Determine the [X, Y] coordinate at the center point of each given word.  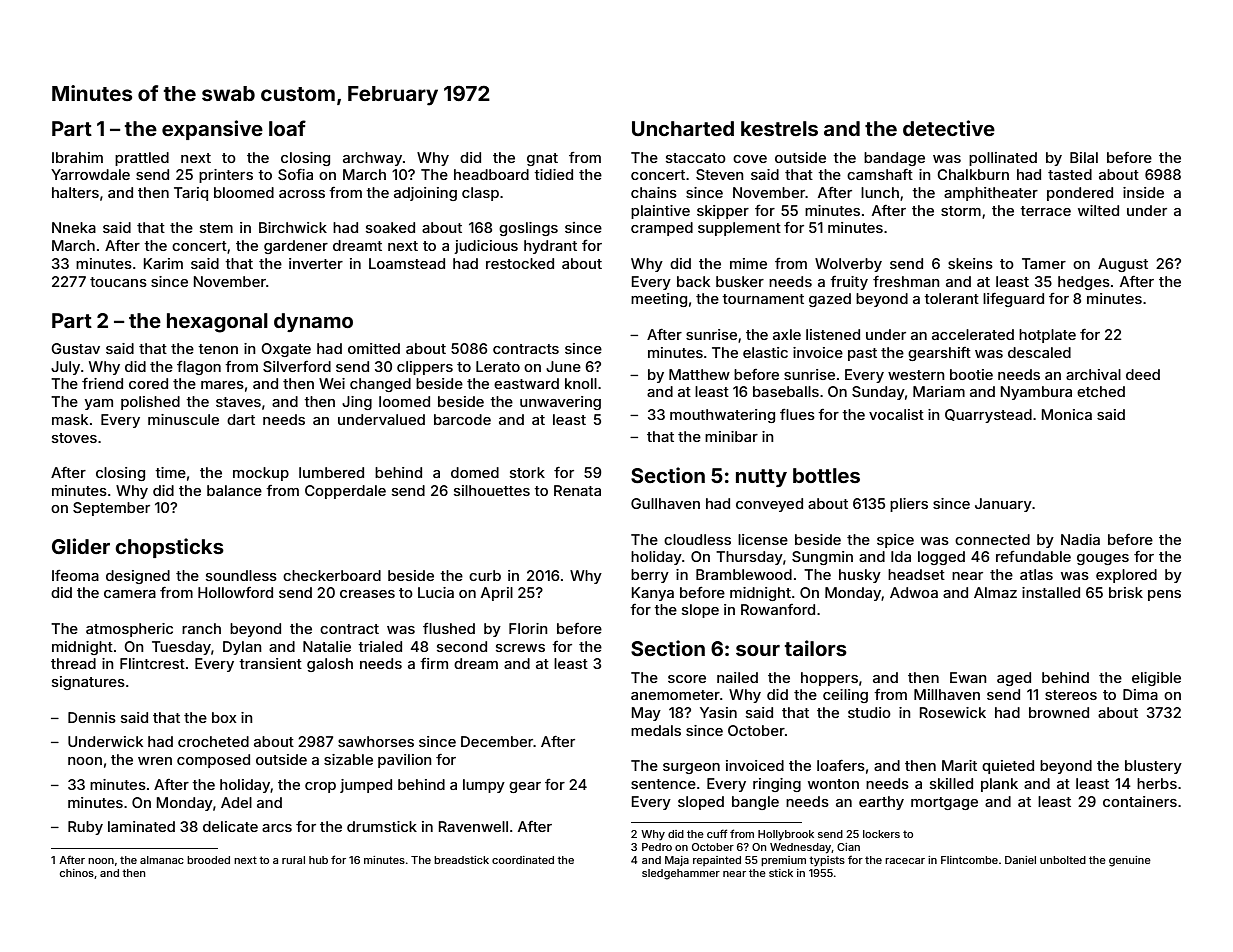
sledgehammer [681, 874]
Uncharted [683, 128]
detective [949, 128]
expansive [212, 130]
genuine [1130, 861]
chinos [77, 873]
